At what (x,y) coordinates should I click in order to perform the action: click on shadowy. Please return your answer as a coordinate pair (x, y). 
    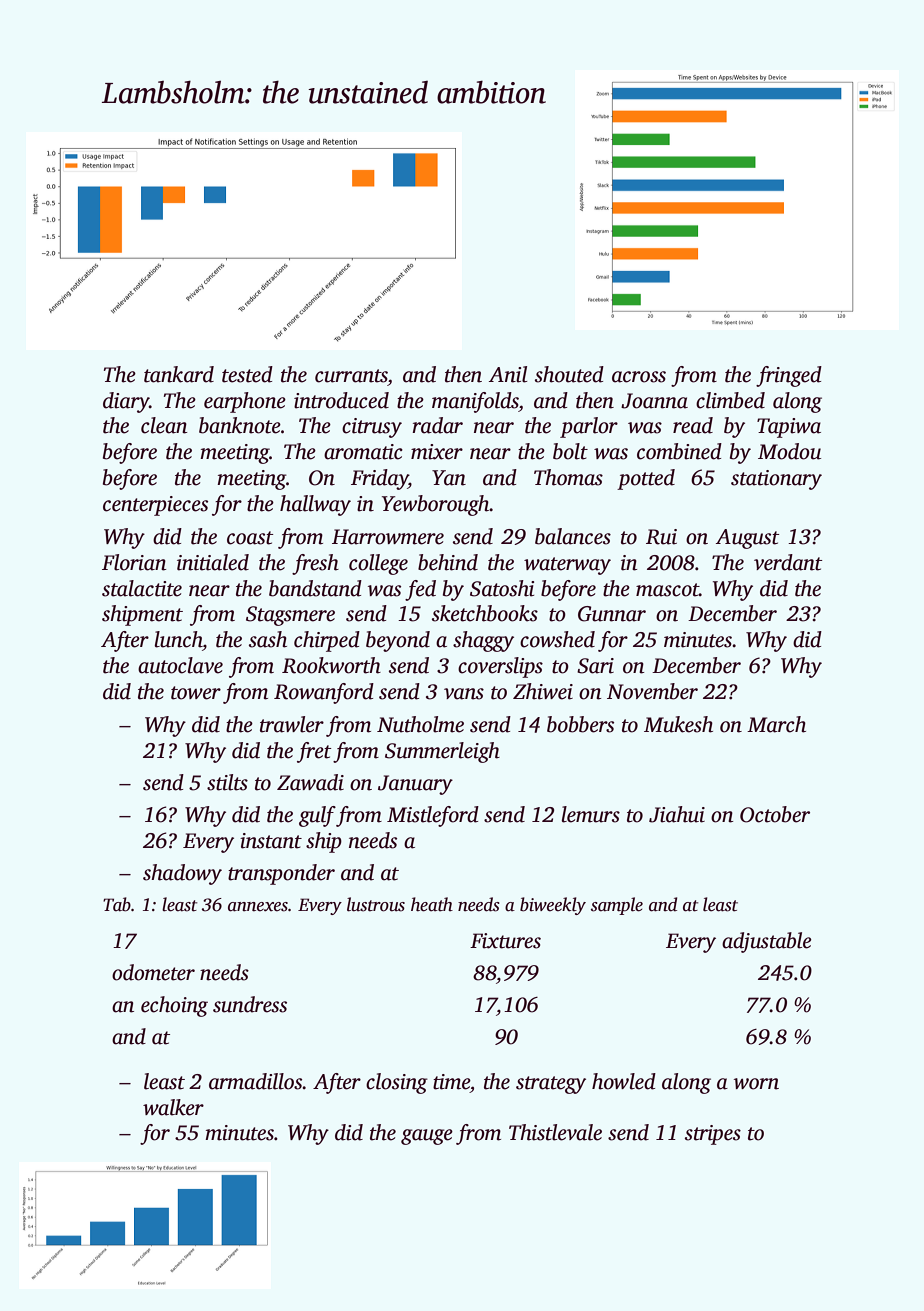
    Looking at the image, I should click on (182, 874).
